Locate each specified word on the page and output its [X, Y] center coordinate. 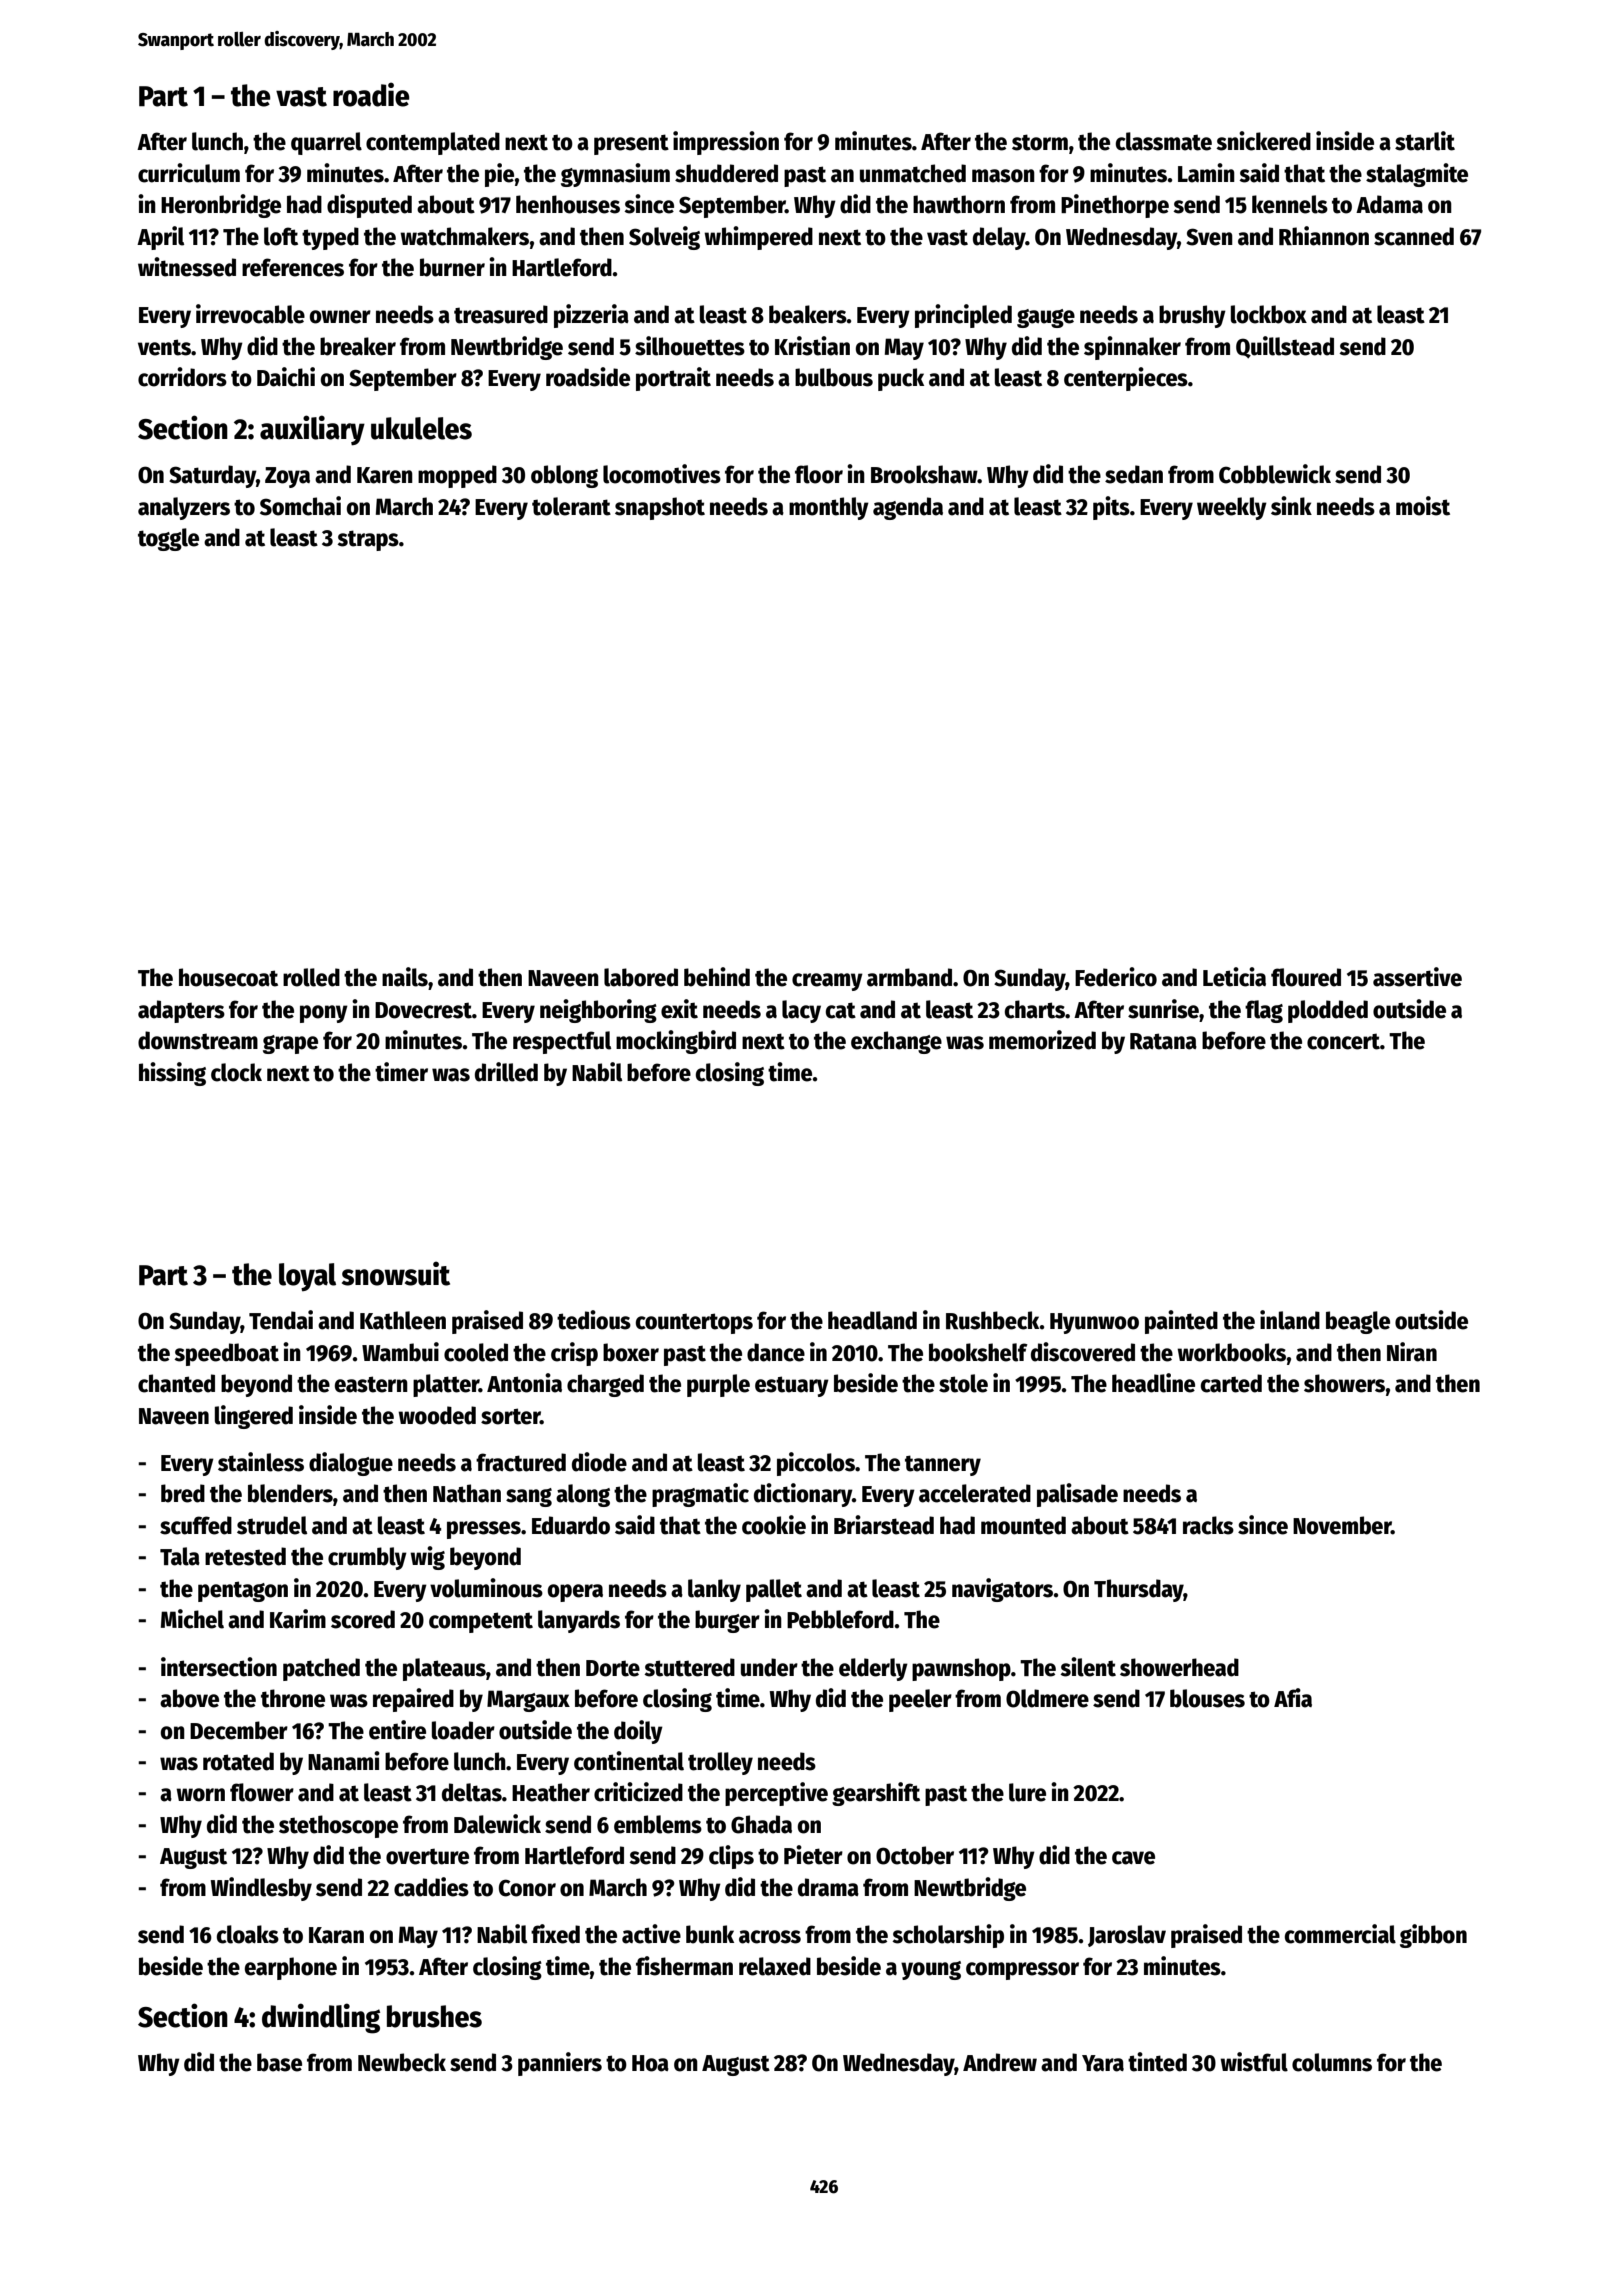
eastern [371, 1384]
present [631, 144]
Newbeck [402, 2062]
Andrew [1000, 2062]
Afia [1293, 1698]
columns [1332, 2062]
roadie [371, 94]
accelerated [975, 1493]
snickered [1263, 141]
